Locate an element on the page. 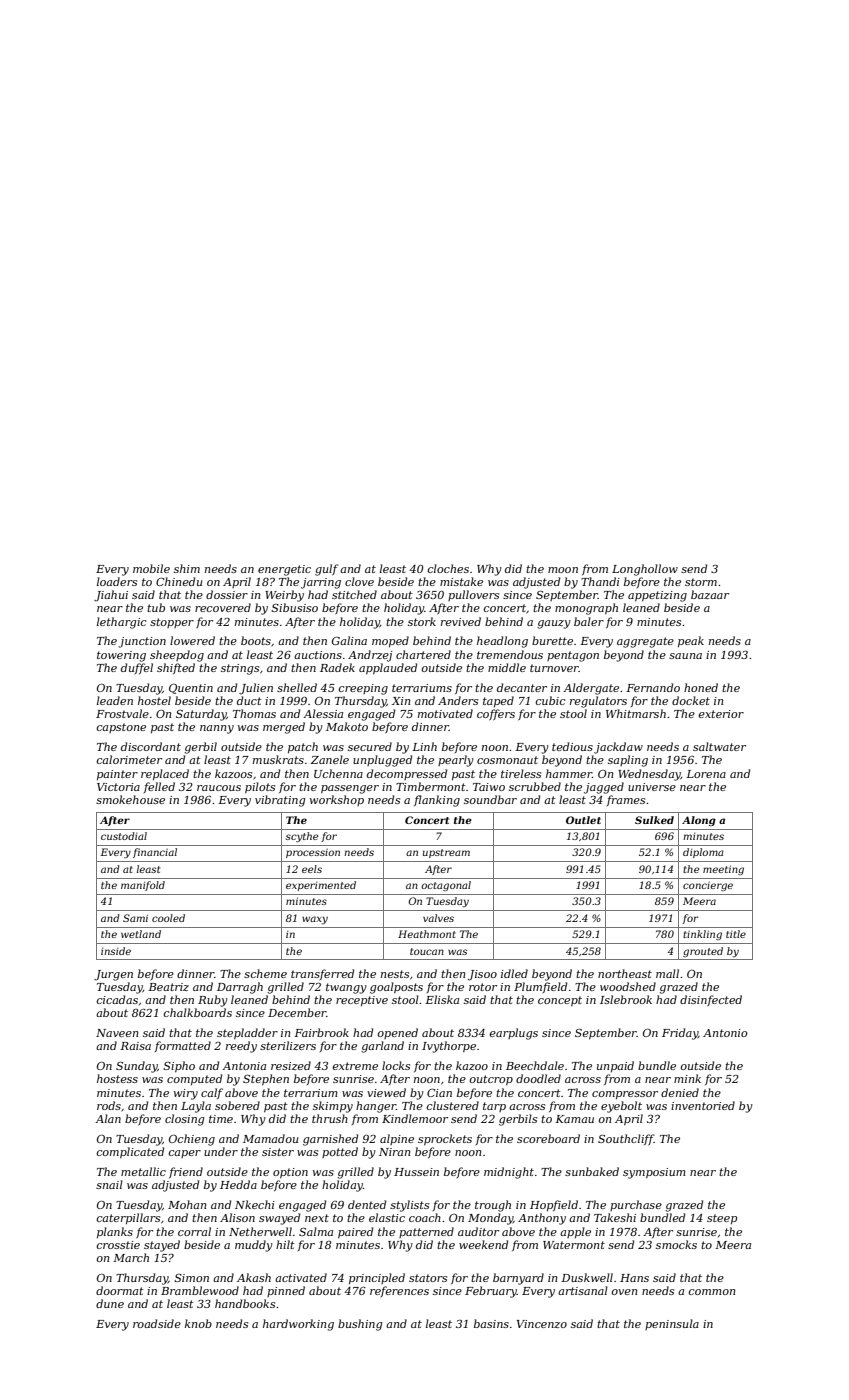 The height and width of the document is (1400, 849). cicadas is located at coordinates (117, 999).
